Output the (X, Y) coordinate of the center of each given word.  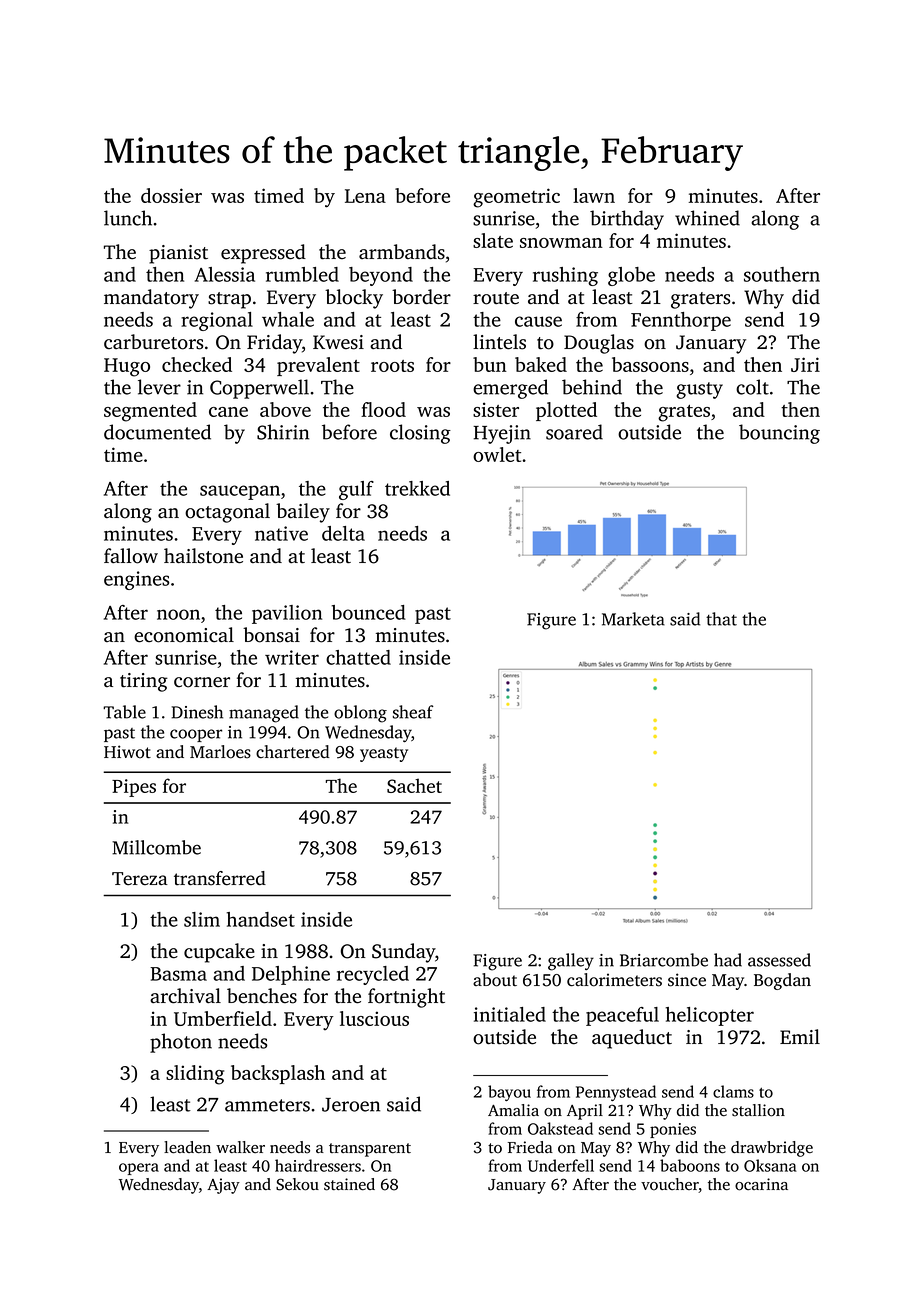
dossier (171, 195)
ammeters (267, 1105)
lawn (594, 195)
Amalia (513, 1110)
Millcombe (156, 847)
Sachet (414, 785)
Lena (365, 196)
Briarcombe (664, 960)
